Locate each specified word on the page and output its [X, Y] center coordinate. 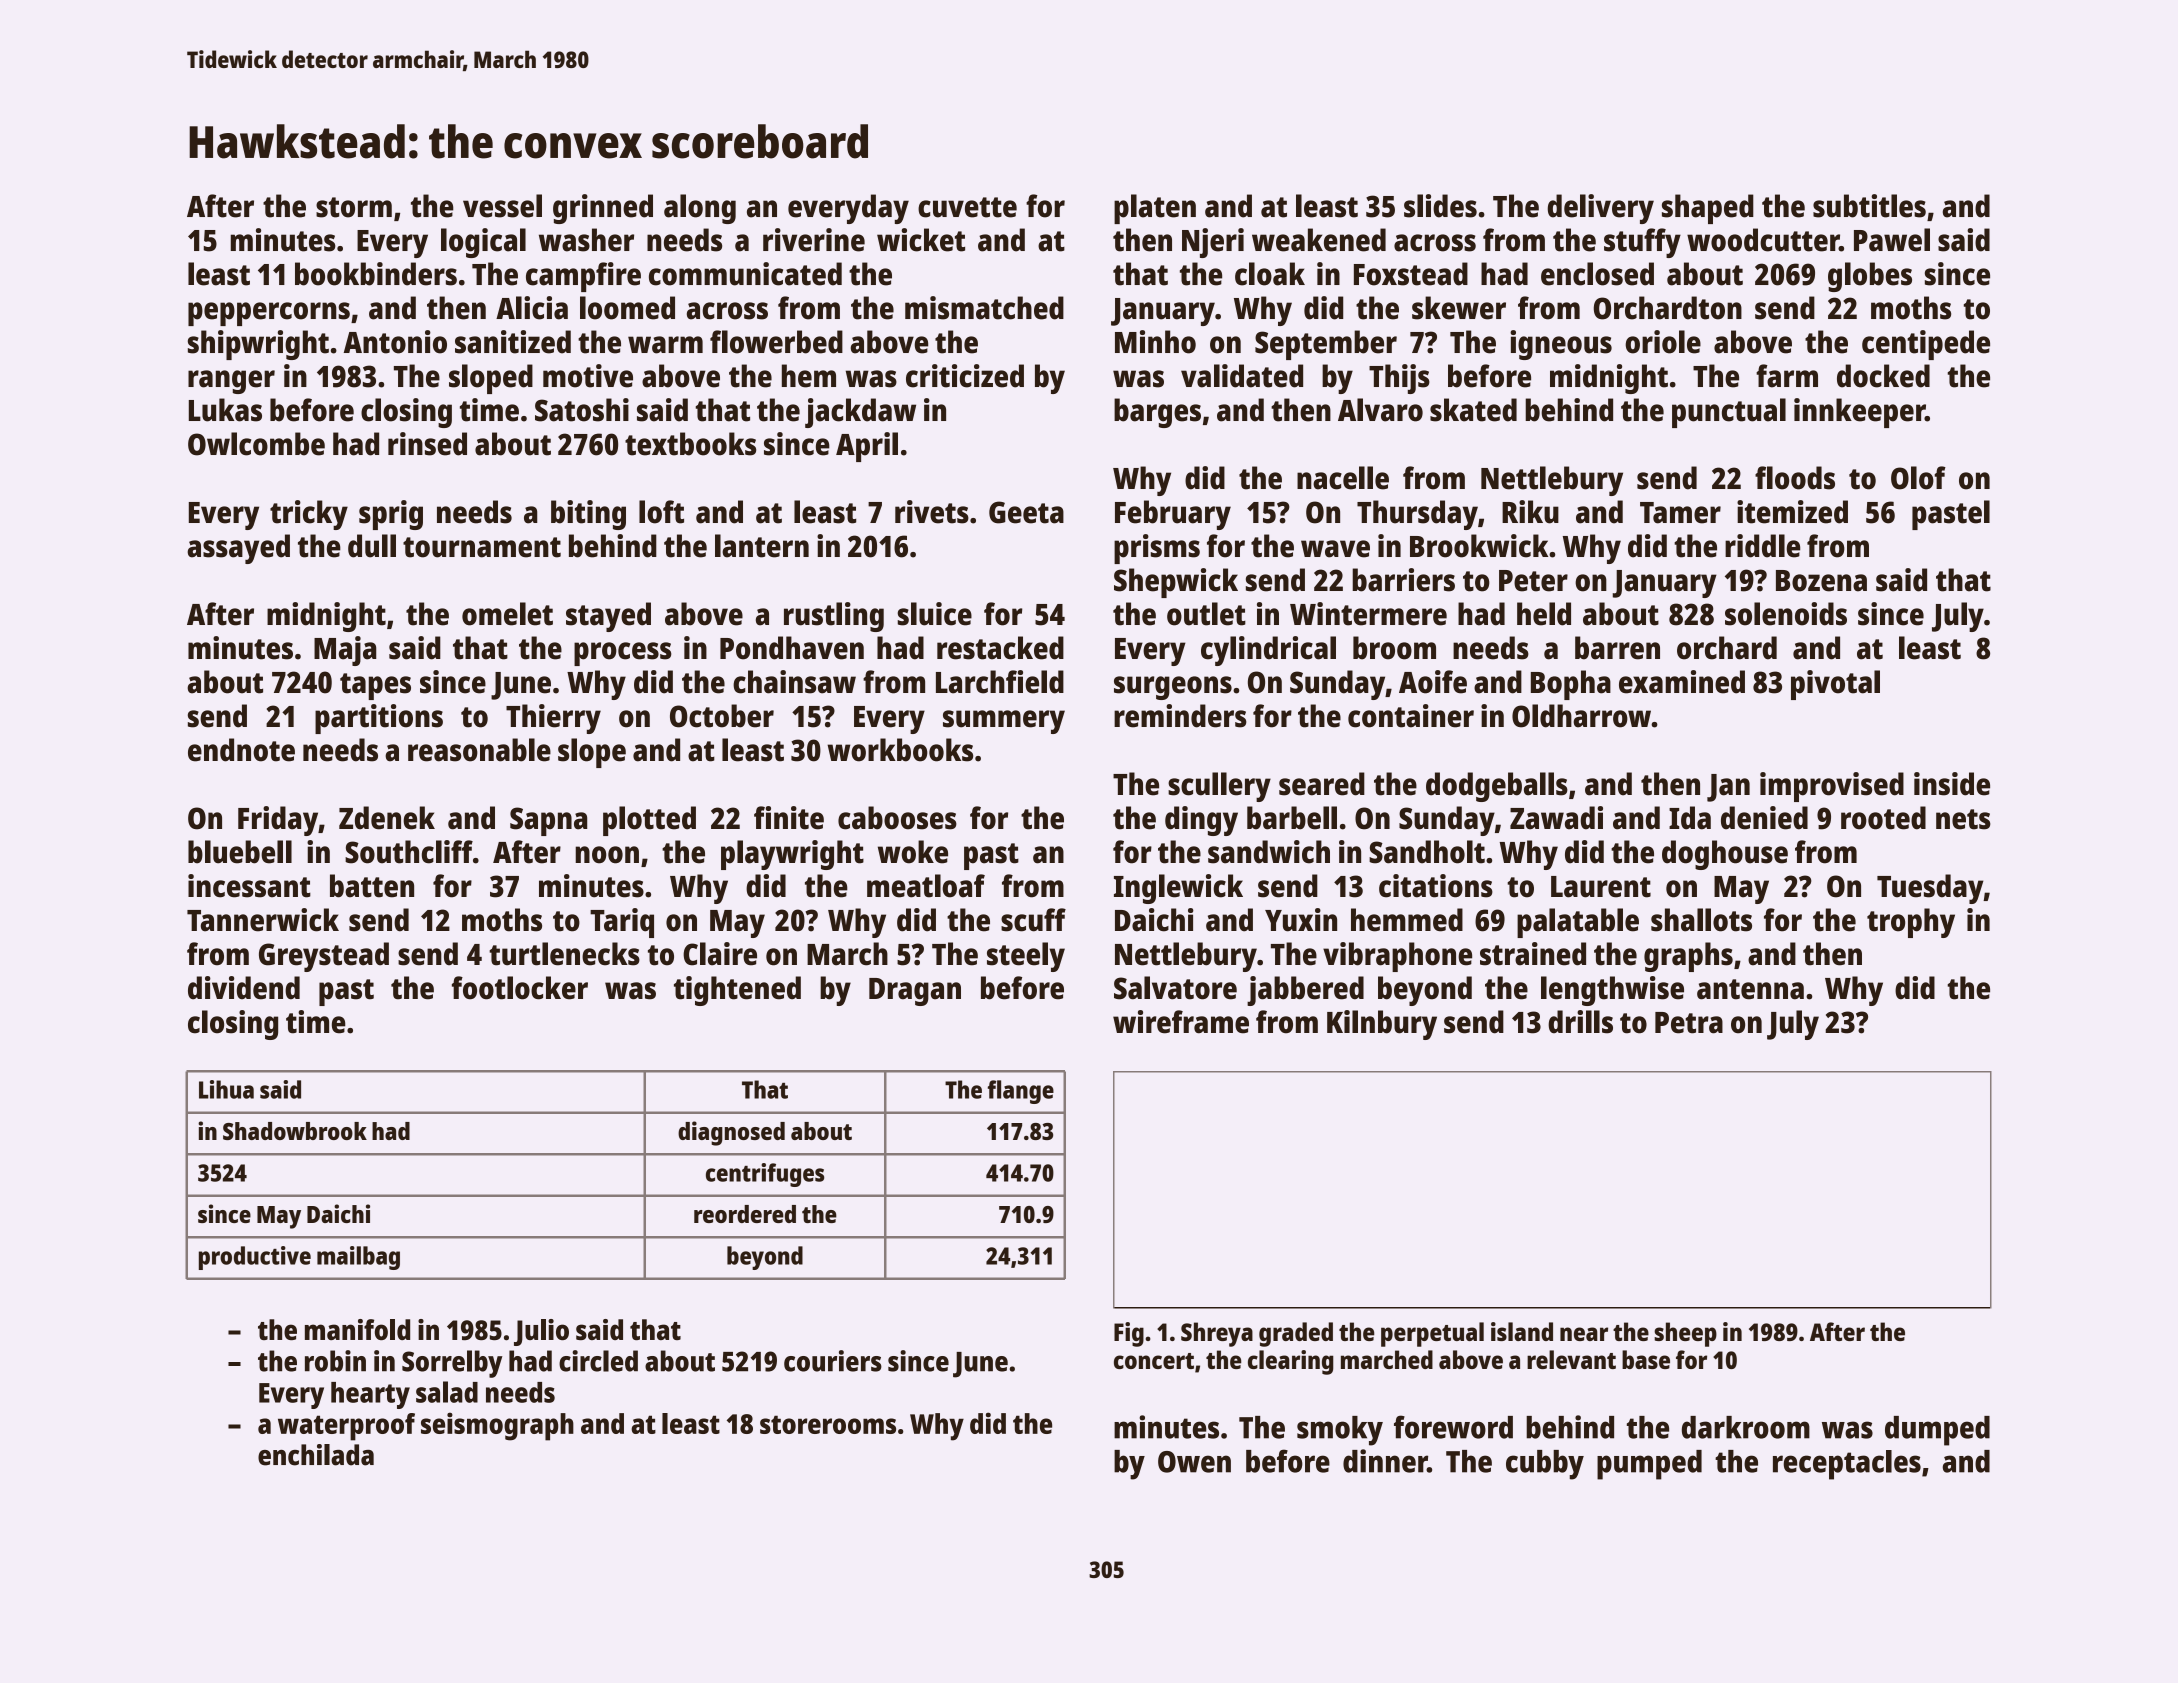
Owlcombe [256, 444]
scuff [1033, 920]
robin [335, 1361]
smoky [1340, 1431]
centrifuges [765, 1175]
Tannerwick [263, 920]
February [1173, 515]
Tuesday [1930, 889]
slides [1440, 206]
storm [354, 207]
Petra [1689, 1023]
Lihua [226, 1089]
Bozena [1821, 581]
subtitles [1869, 206]
